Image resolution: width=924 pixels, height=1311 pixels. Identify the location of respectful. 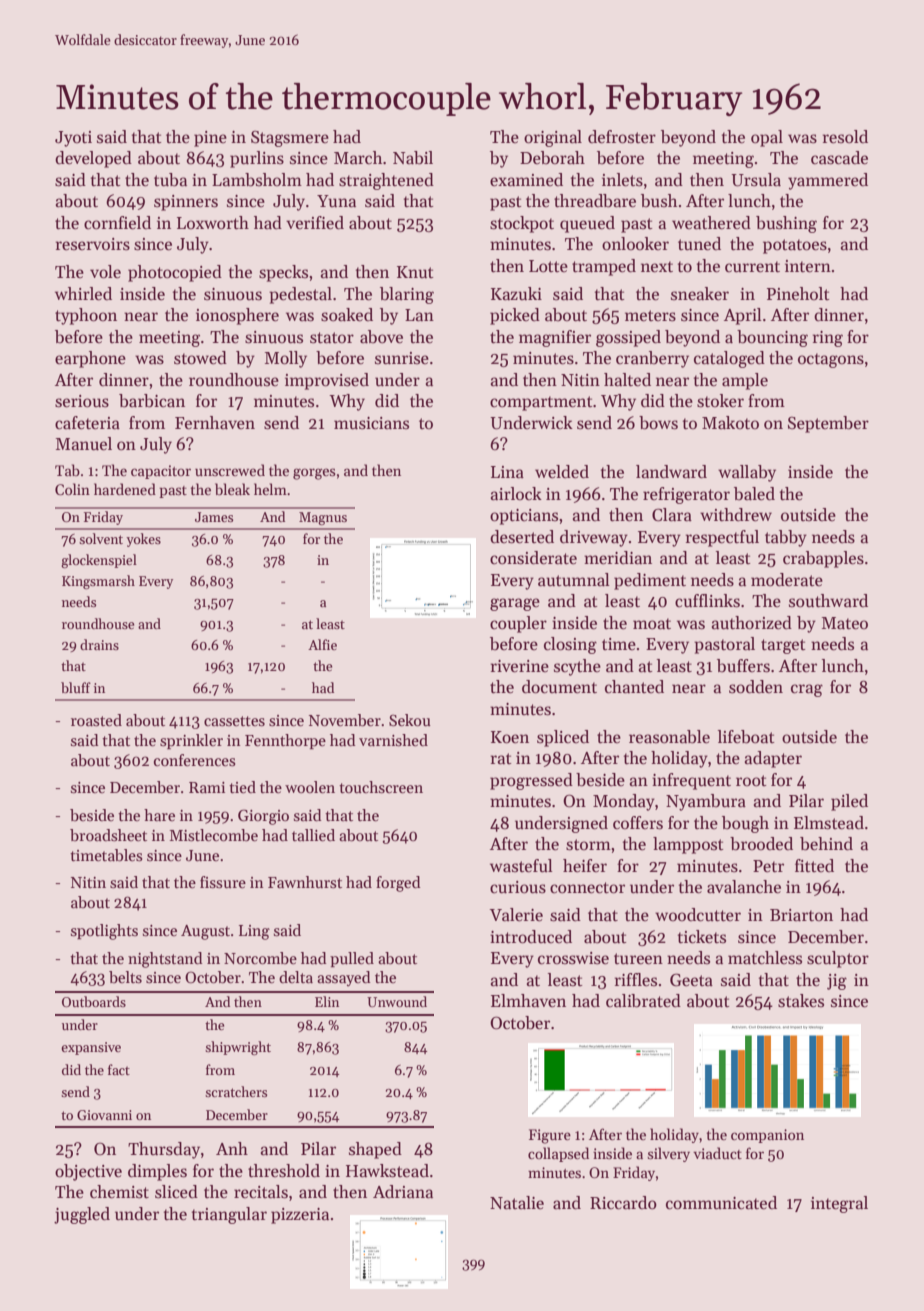
(722, 538).
